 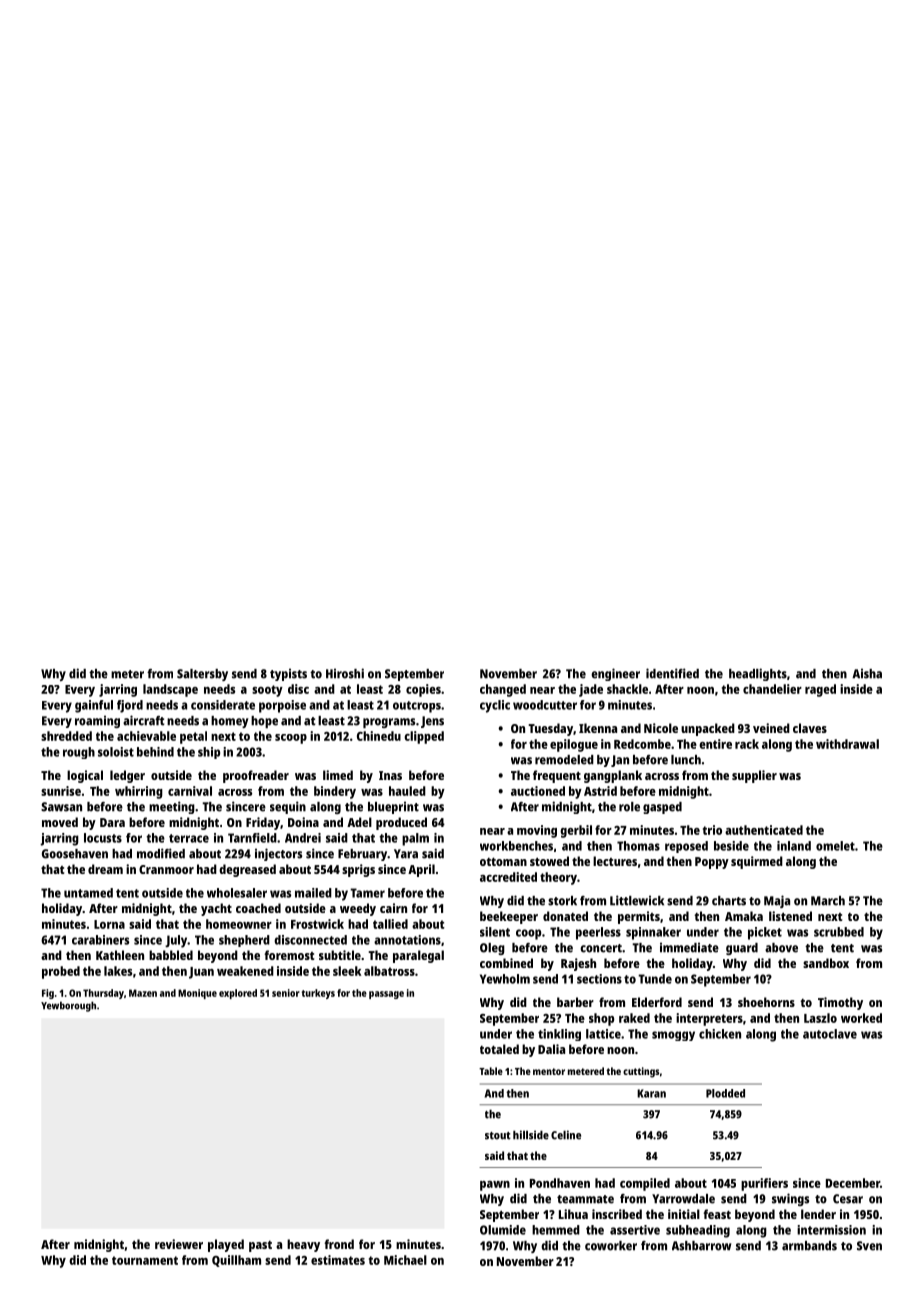 What do you see at coordinates (236, 1261) in the page?
I see `Quillham` at bounding box center [236, 1261].
